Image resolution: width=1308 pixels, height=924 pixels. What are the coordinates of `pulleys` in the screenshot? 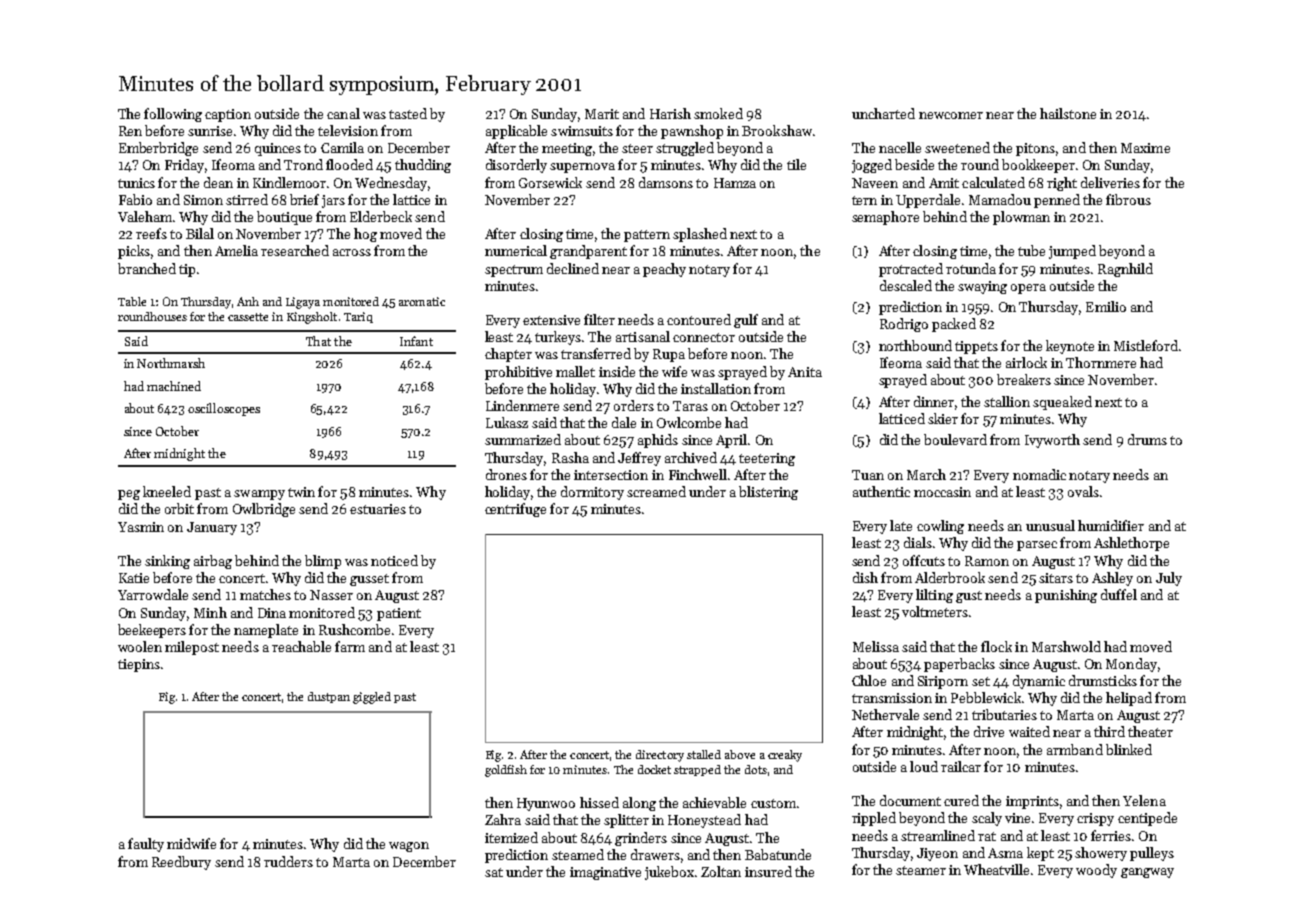 It's located at (1152, 854).
